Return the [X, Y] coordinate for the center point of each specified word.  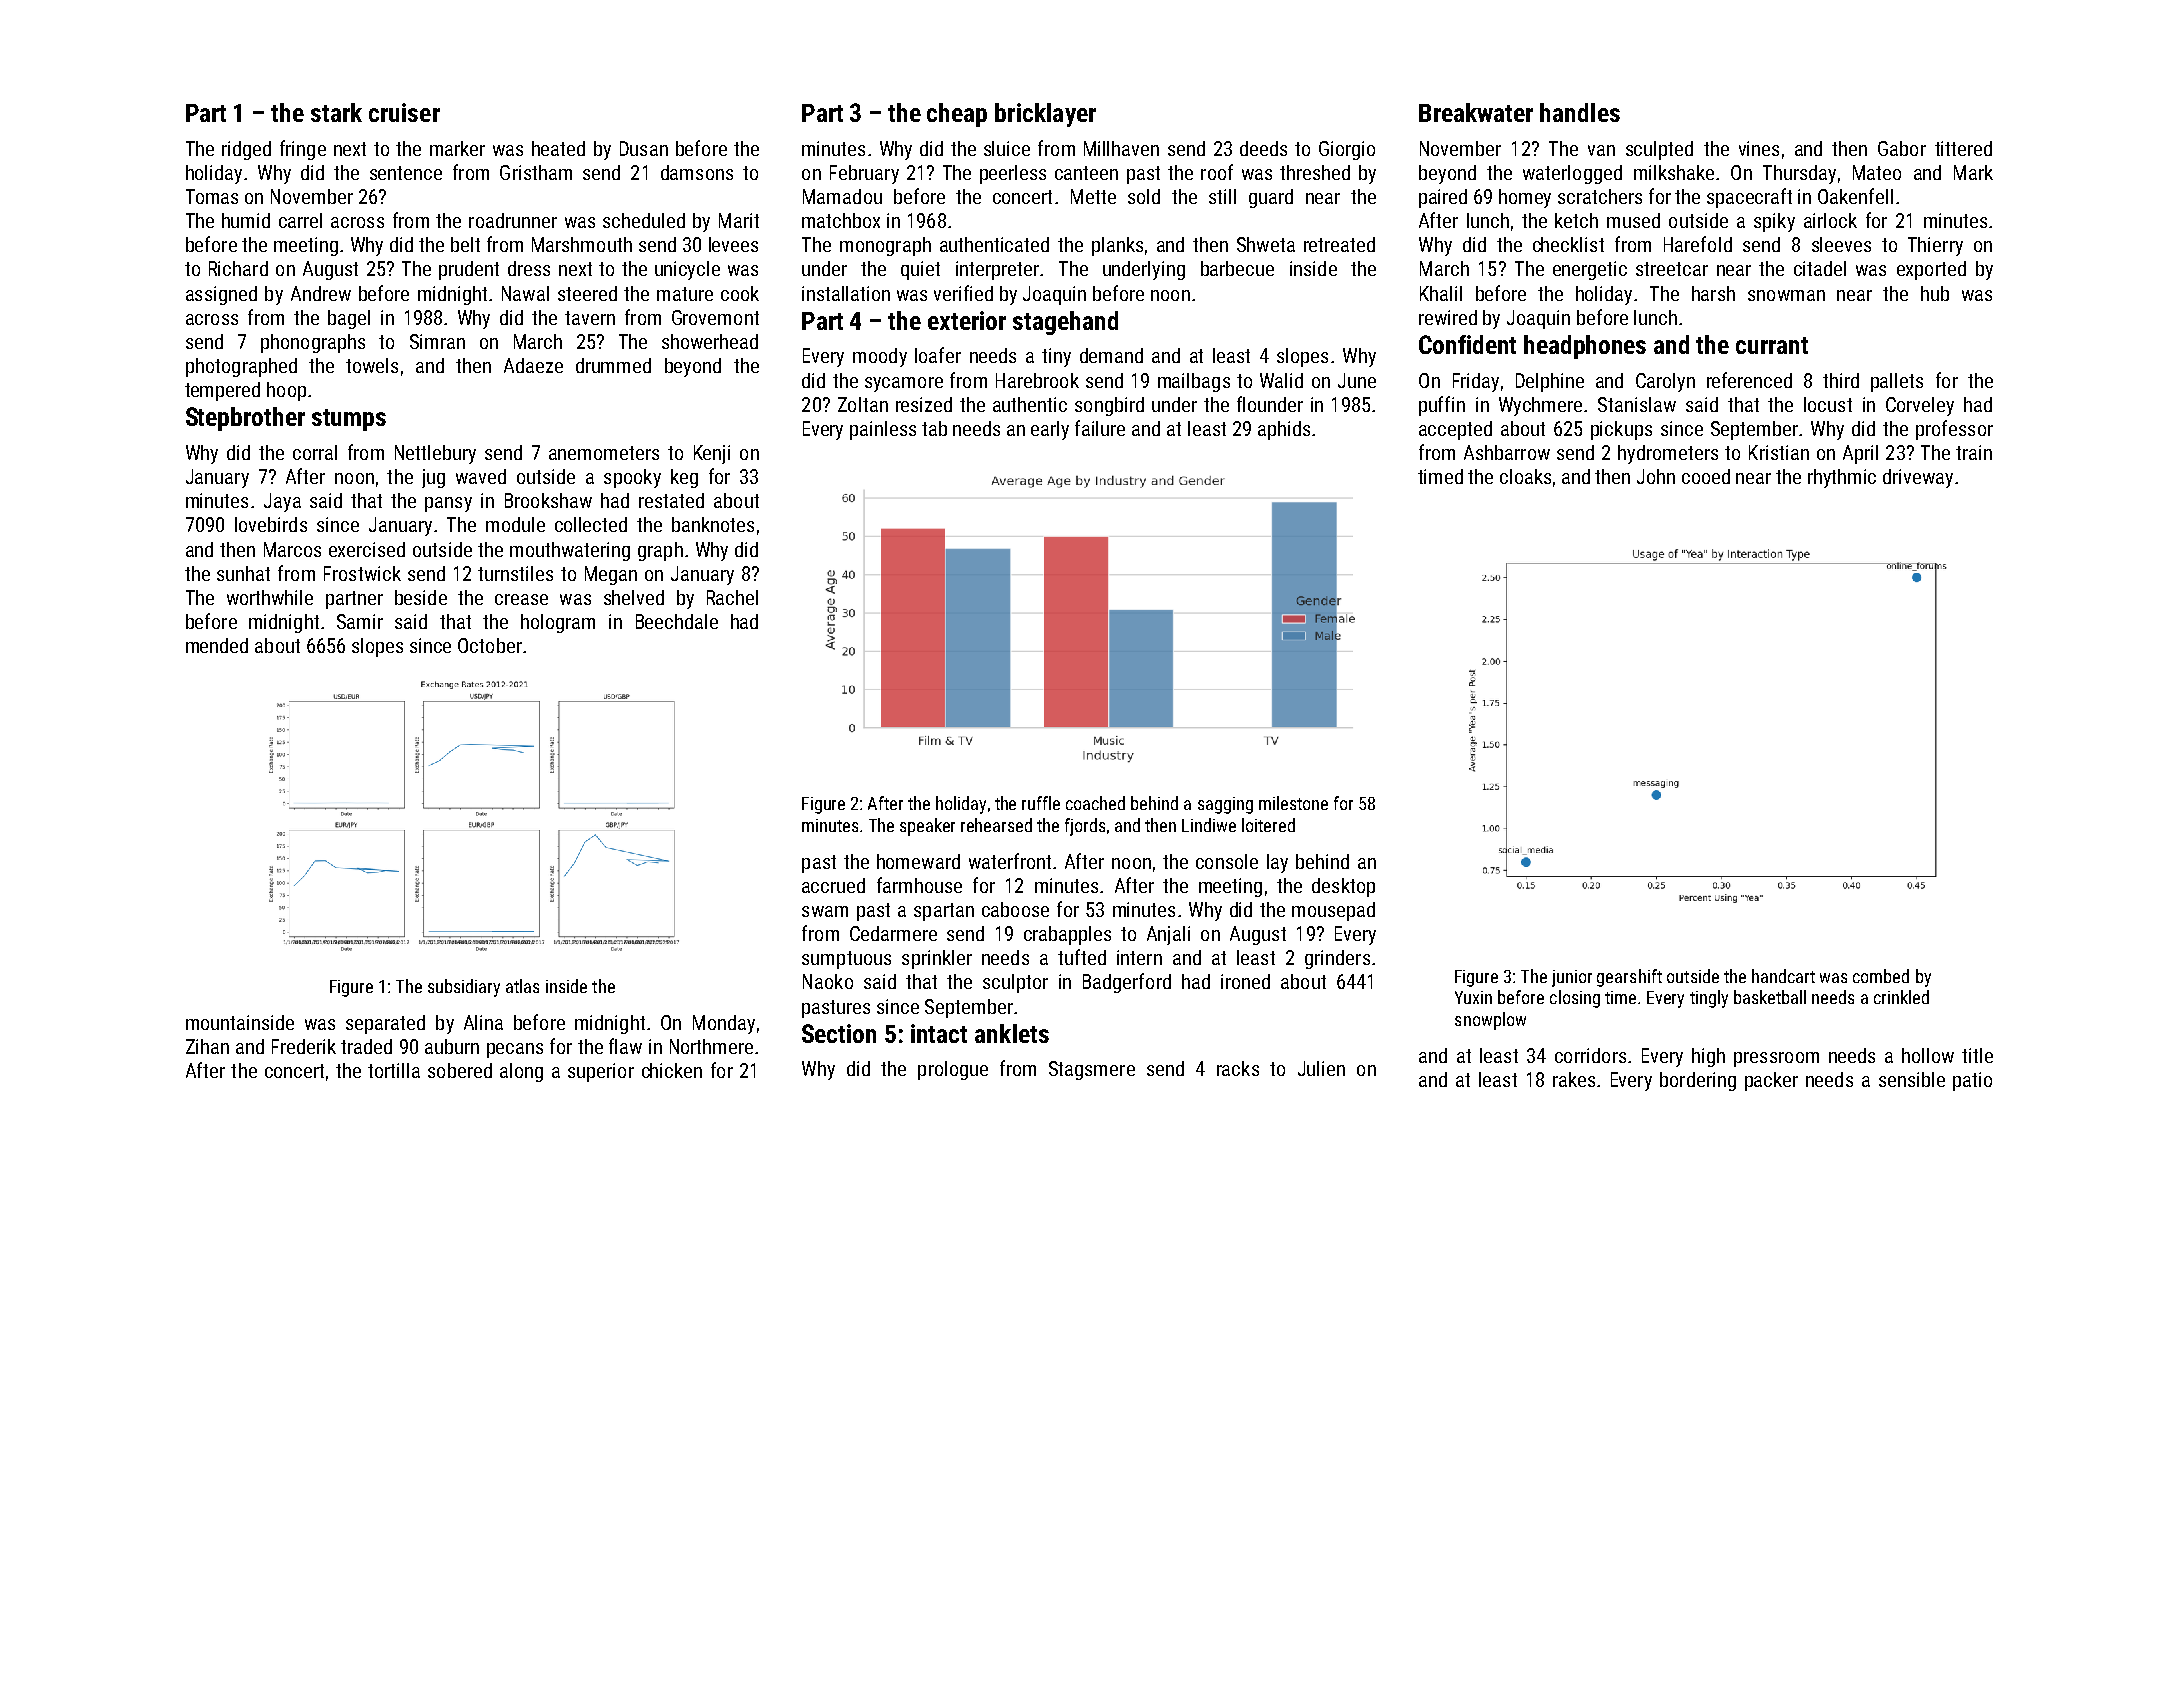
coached [1095, 803]
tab [934, 428]
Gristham [536, 172]
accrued [833, 885]
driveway [1918, 478]
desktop [1343, 887]
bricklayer [1045, 115]
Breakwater [1476, 112]
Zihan [207, 1046]
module [515, 524]
